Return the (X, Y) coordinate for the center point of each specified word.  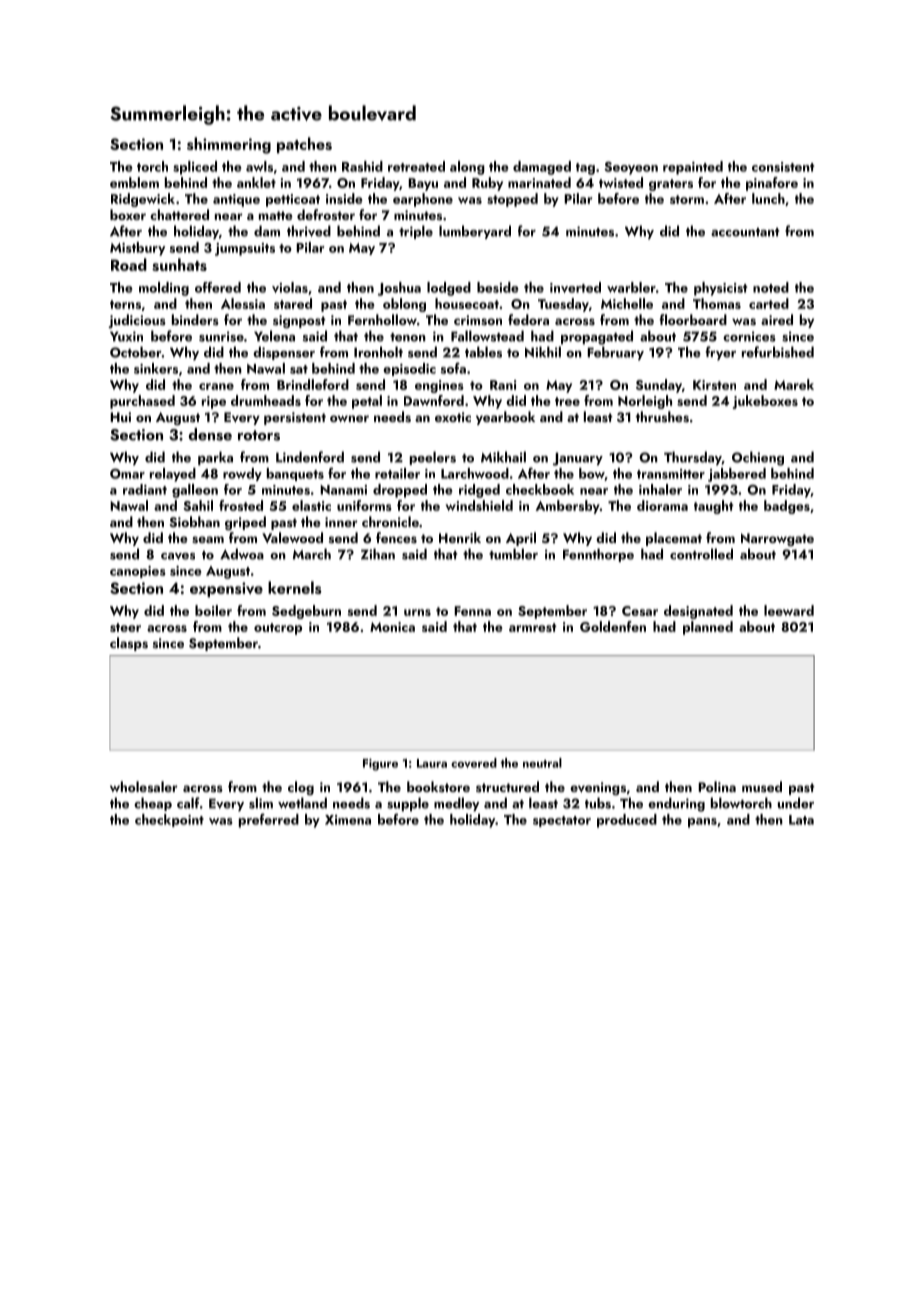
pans (702, 823)
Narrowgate (777, 539)
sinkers (156, 368)
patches (304, 145)
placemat (674, 539)
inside (344, 198)
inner (341, 522)
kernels (295, 587)
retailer (397, 473)
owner (349, 418)
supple (408, 804)
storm (687, 199)
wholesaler (144, 787)
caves (178, 556)
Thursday (693, 458)
